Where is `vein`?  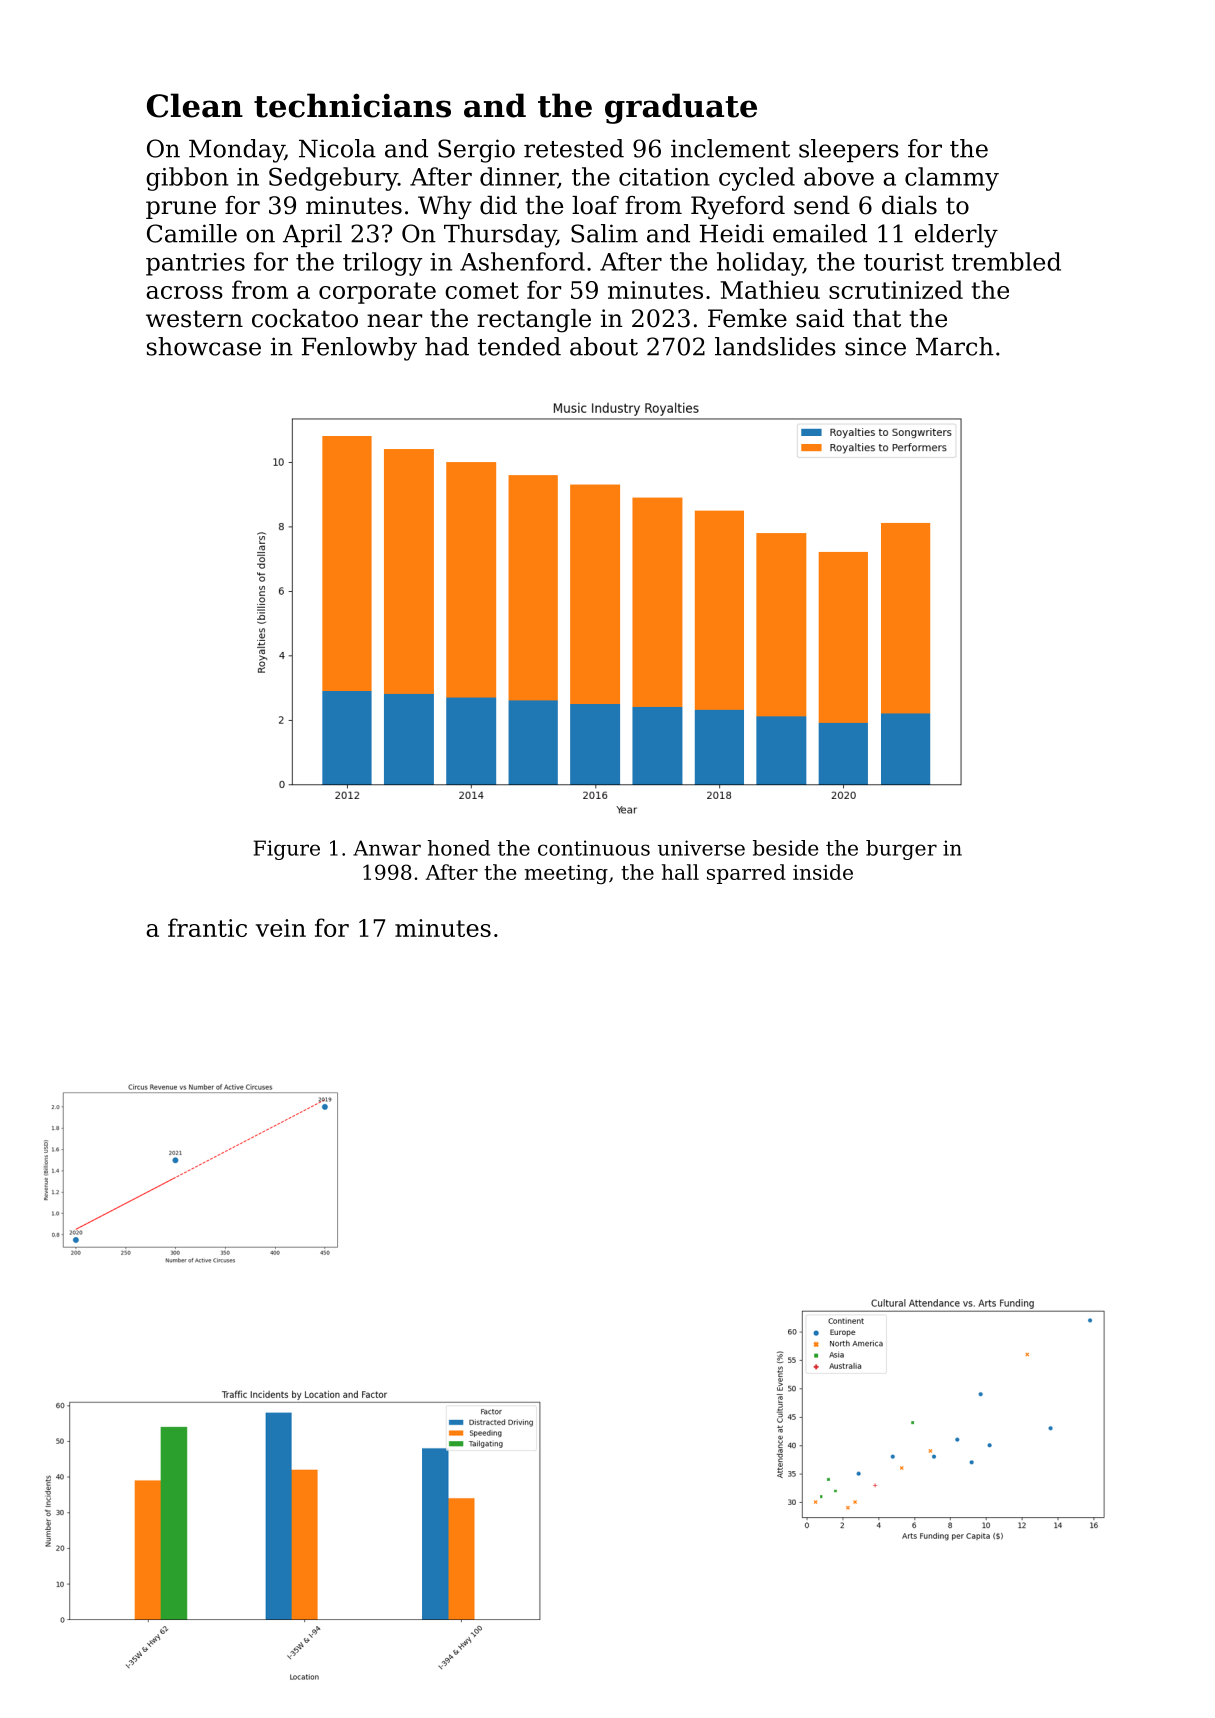 vein is located at coordinates (281, 928).
